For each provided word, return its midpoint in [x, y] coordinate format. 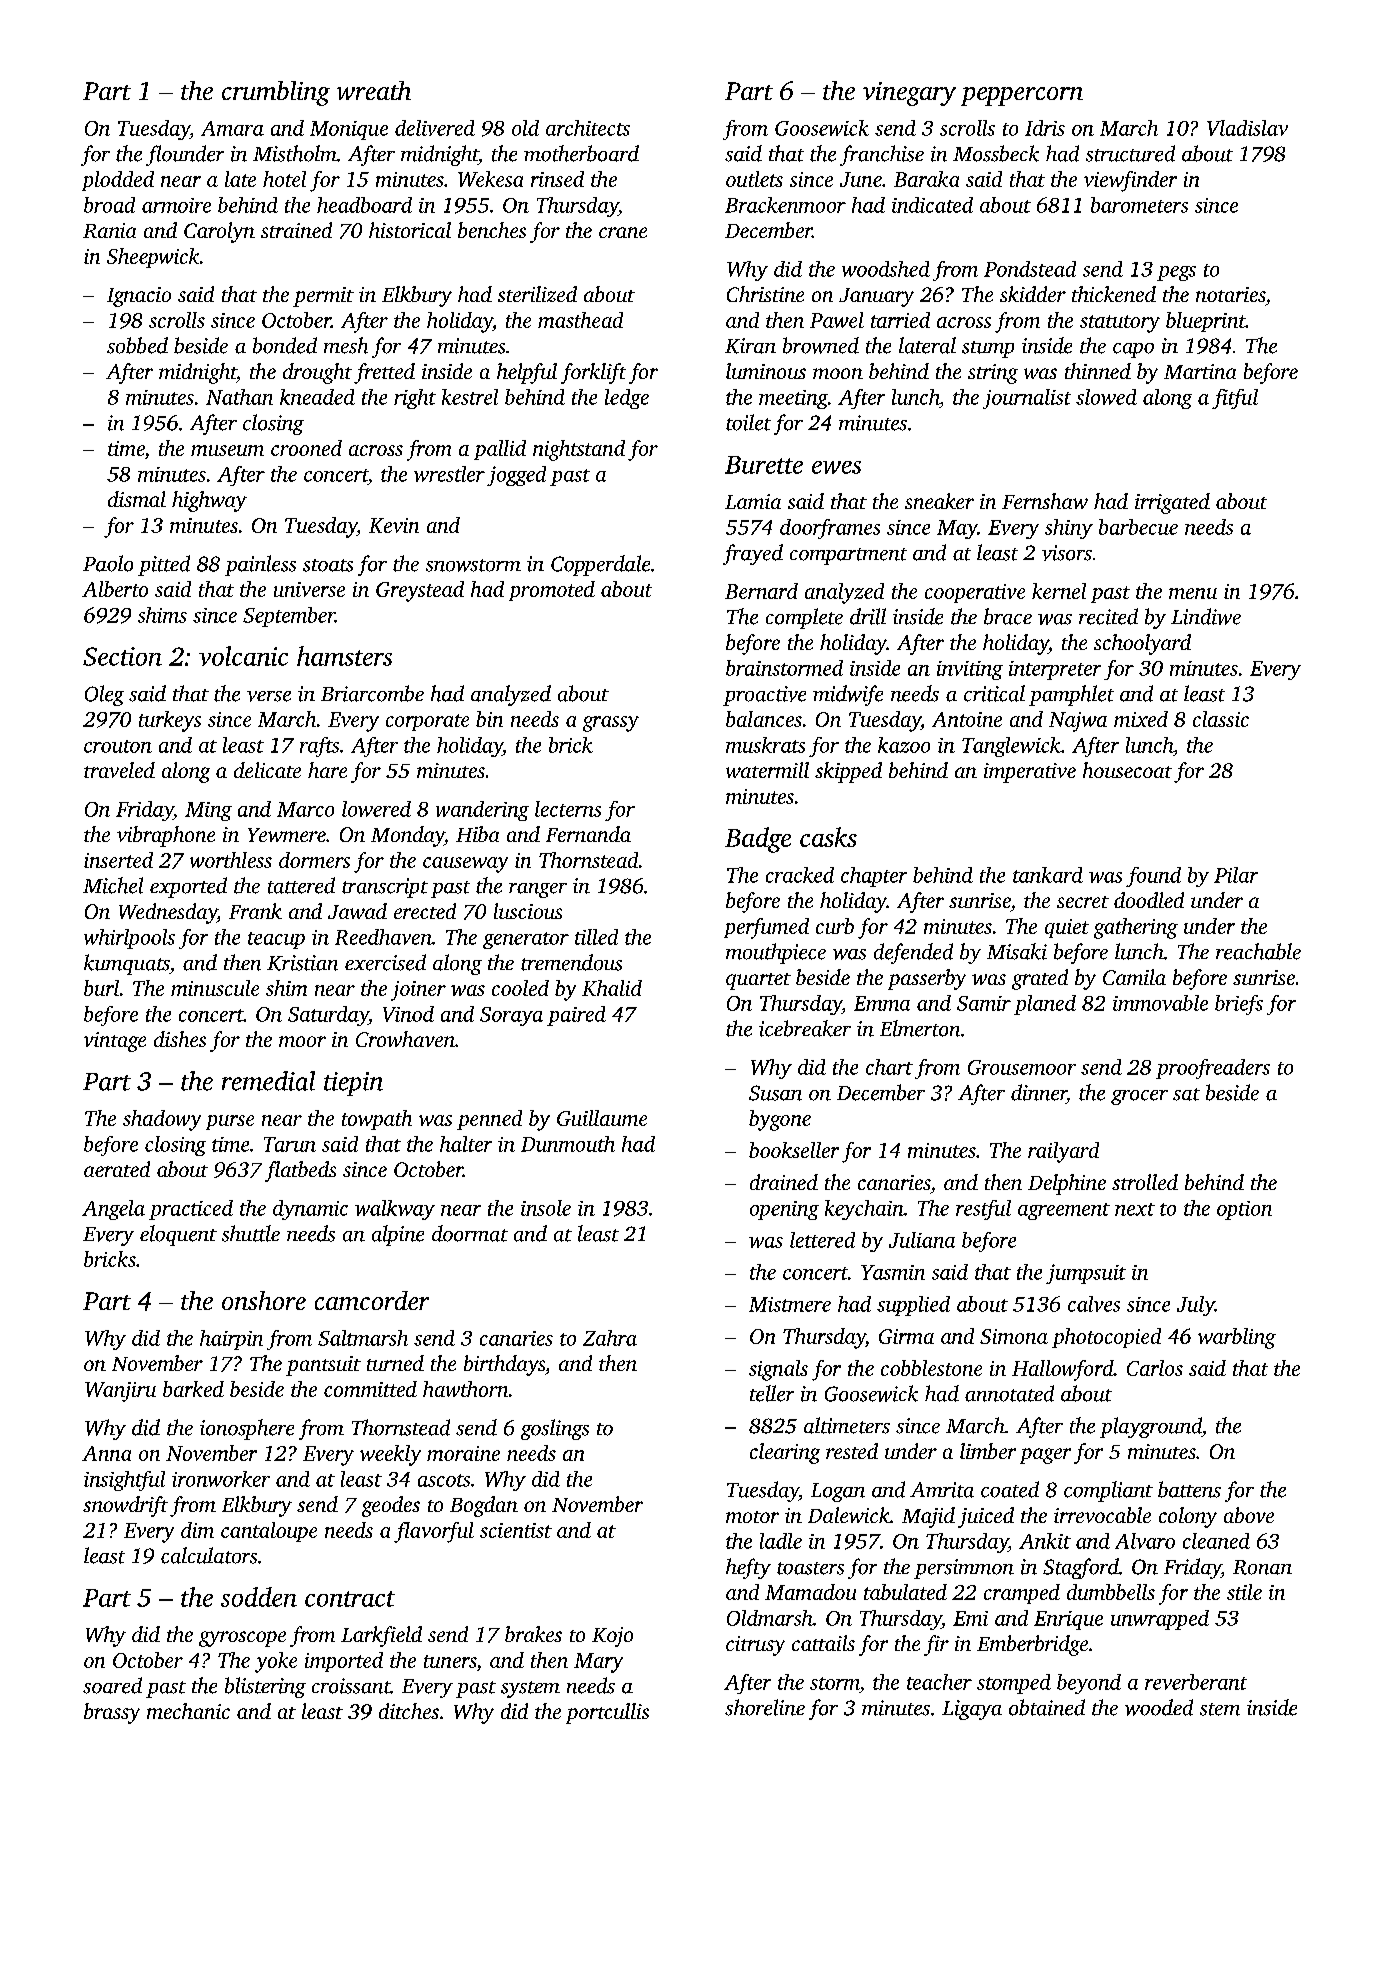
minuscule [215, 988]
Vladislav [1247, 128]
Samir [984, 1003]
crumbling [276, 93]
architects [588, 128]
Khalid [612, 988]
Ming [208, 811]
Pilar [1236, 875]
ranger [538, 890]
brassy [112, 1713]
